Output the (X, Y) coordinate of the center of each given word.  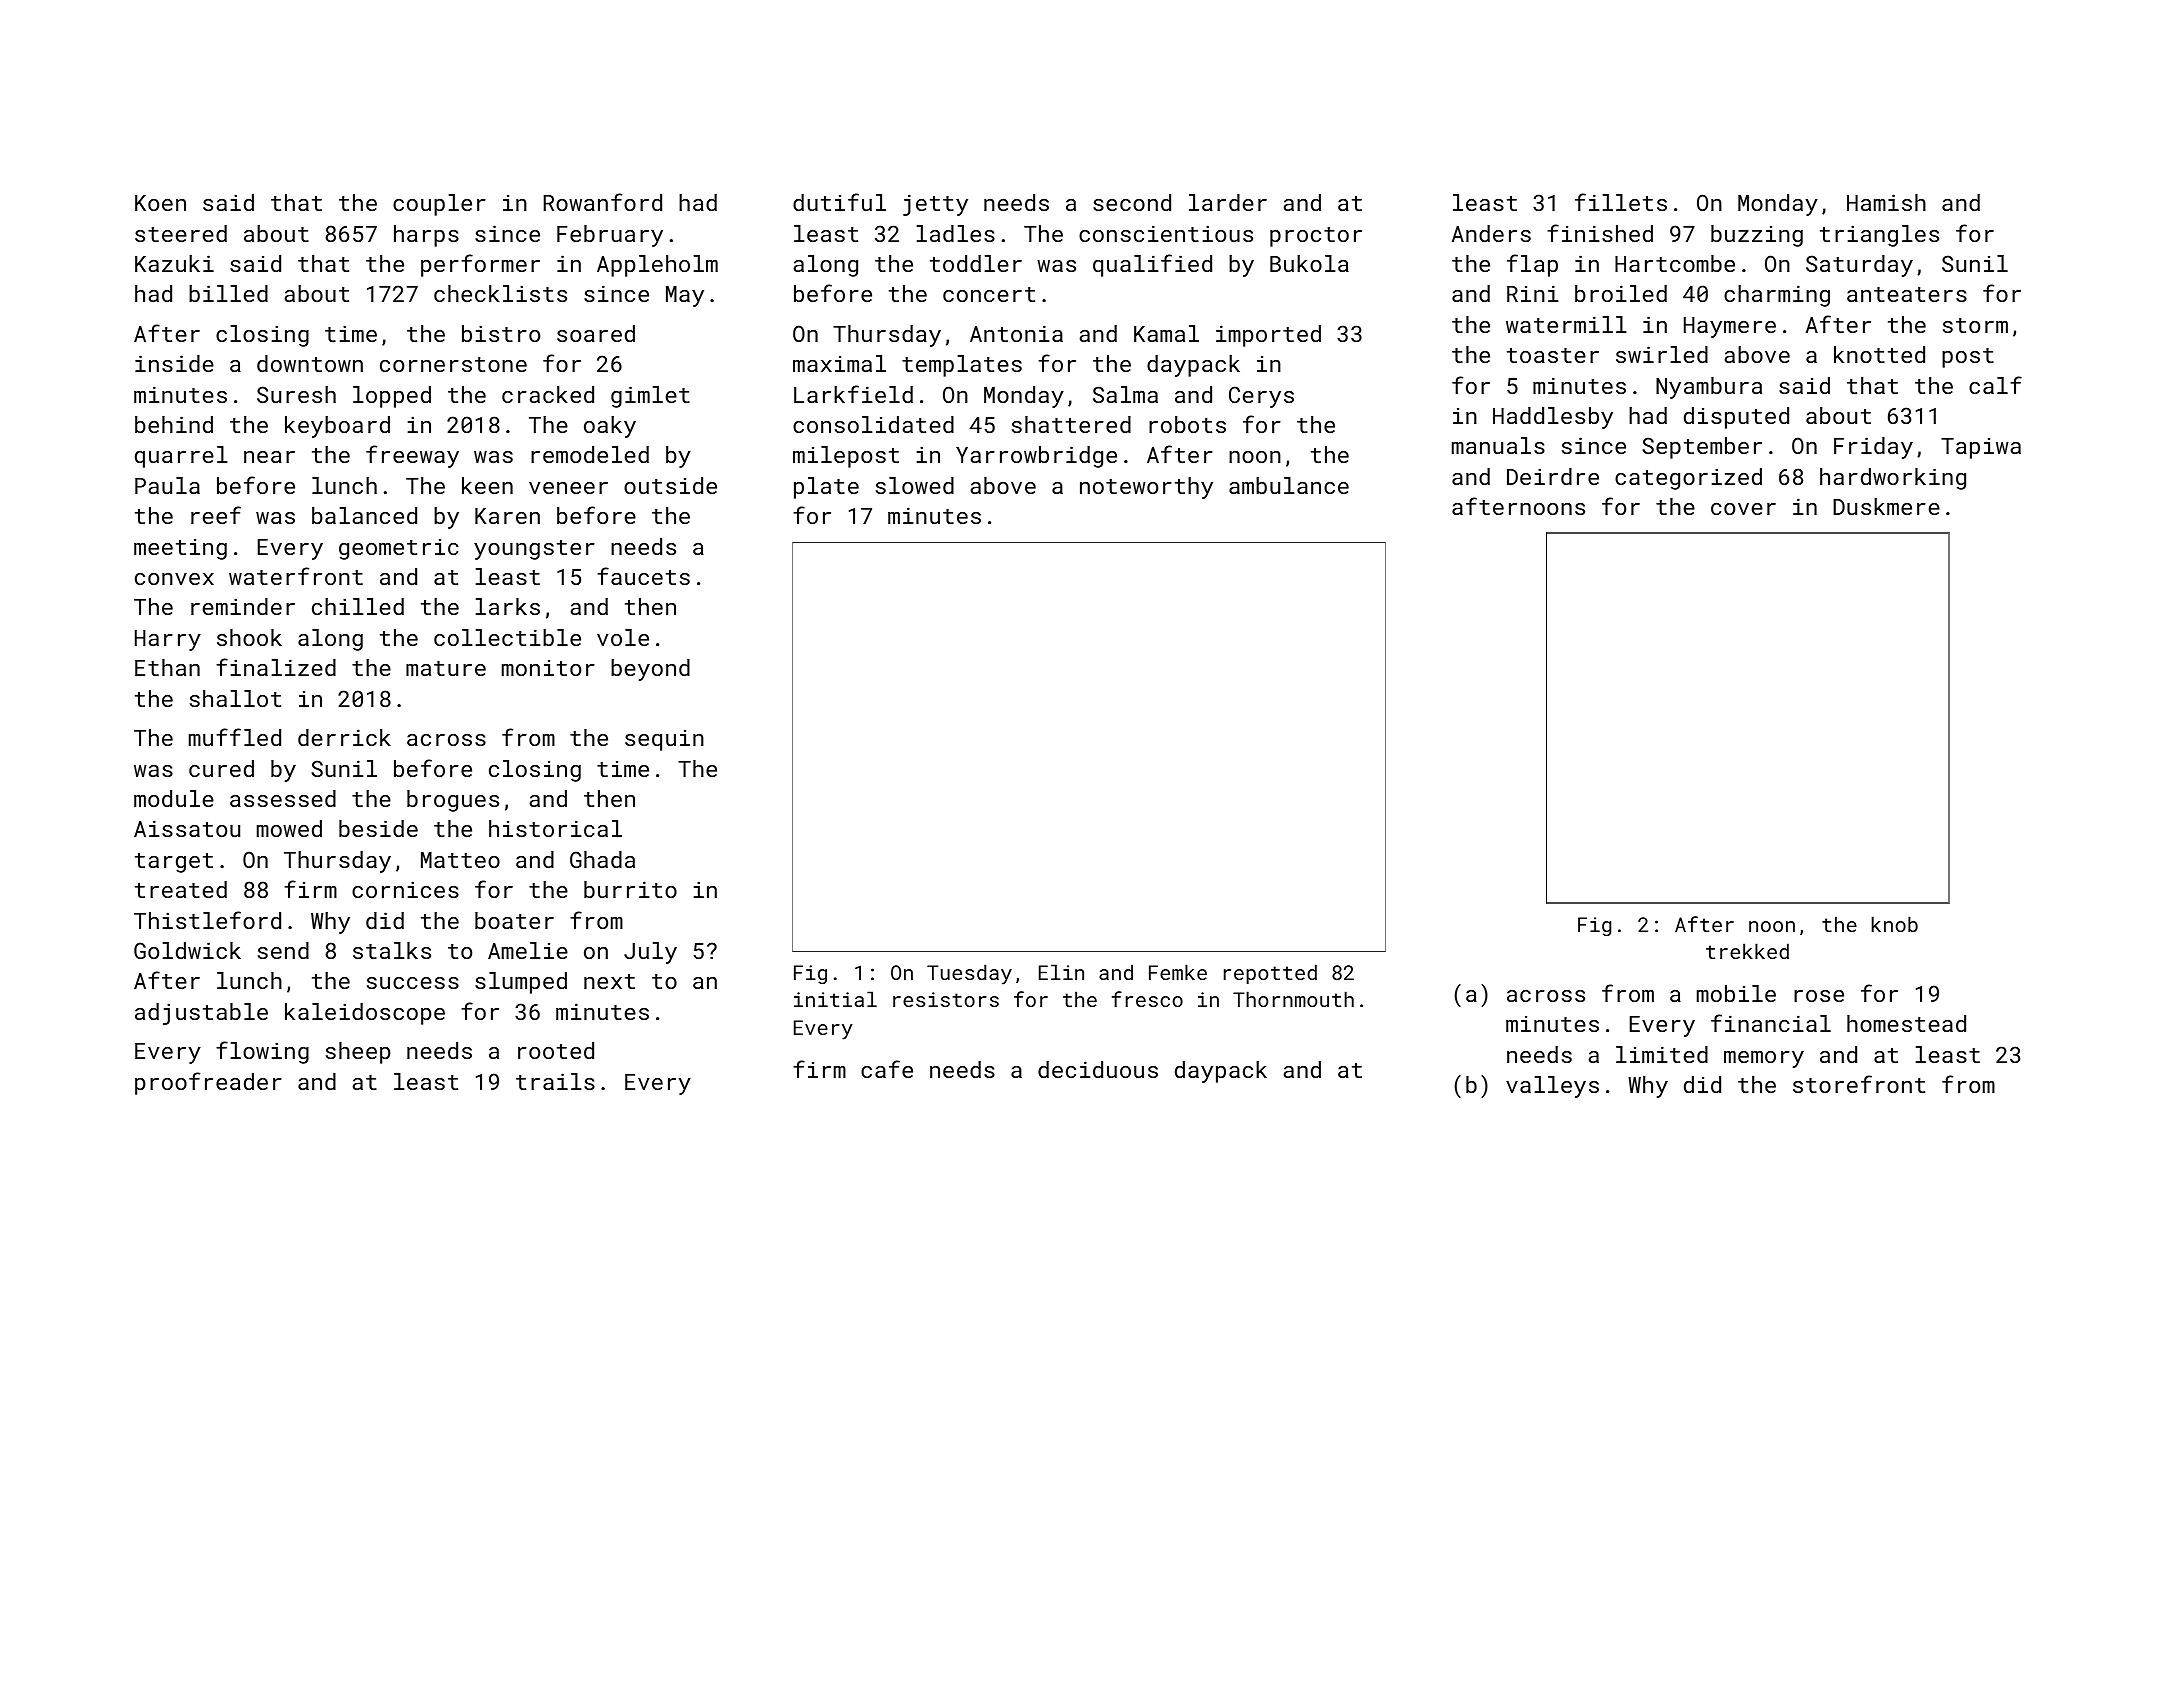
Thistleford (207, 920)
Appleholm (657, 266)
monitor (548, 668)
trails (555, 1081)
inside (174, 363)
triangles (1879, 236)
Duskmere (1886, 506)
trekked (1747, 951)
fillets (1621, 202)
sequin (664, 740)
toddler (976, 263)
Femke (1178, 972)
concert (989, 294)
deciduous (1098, 1069)
